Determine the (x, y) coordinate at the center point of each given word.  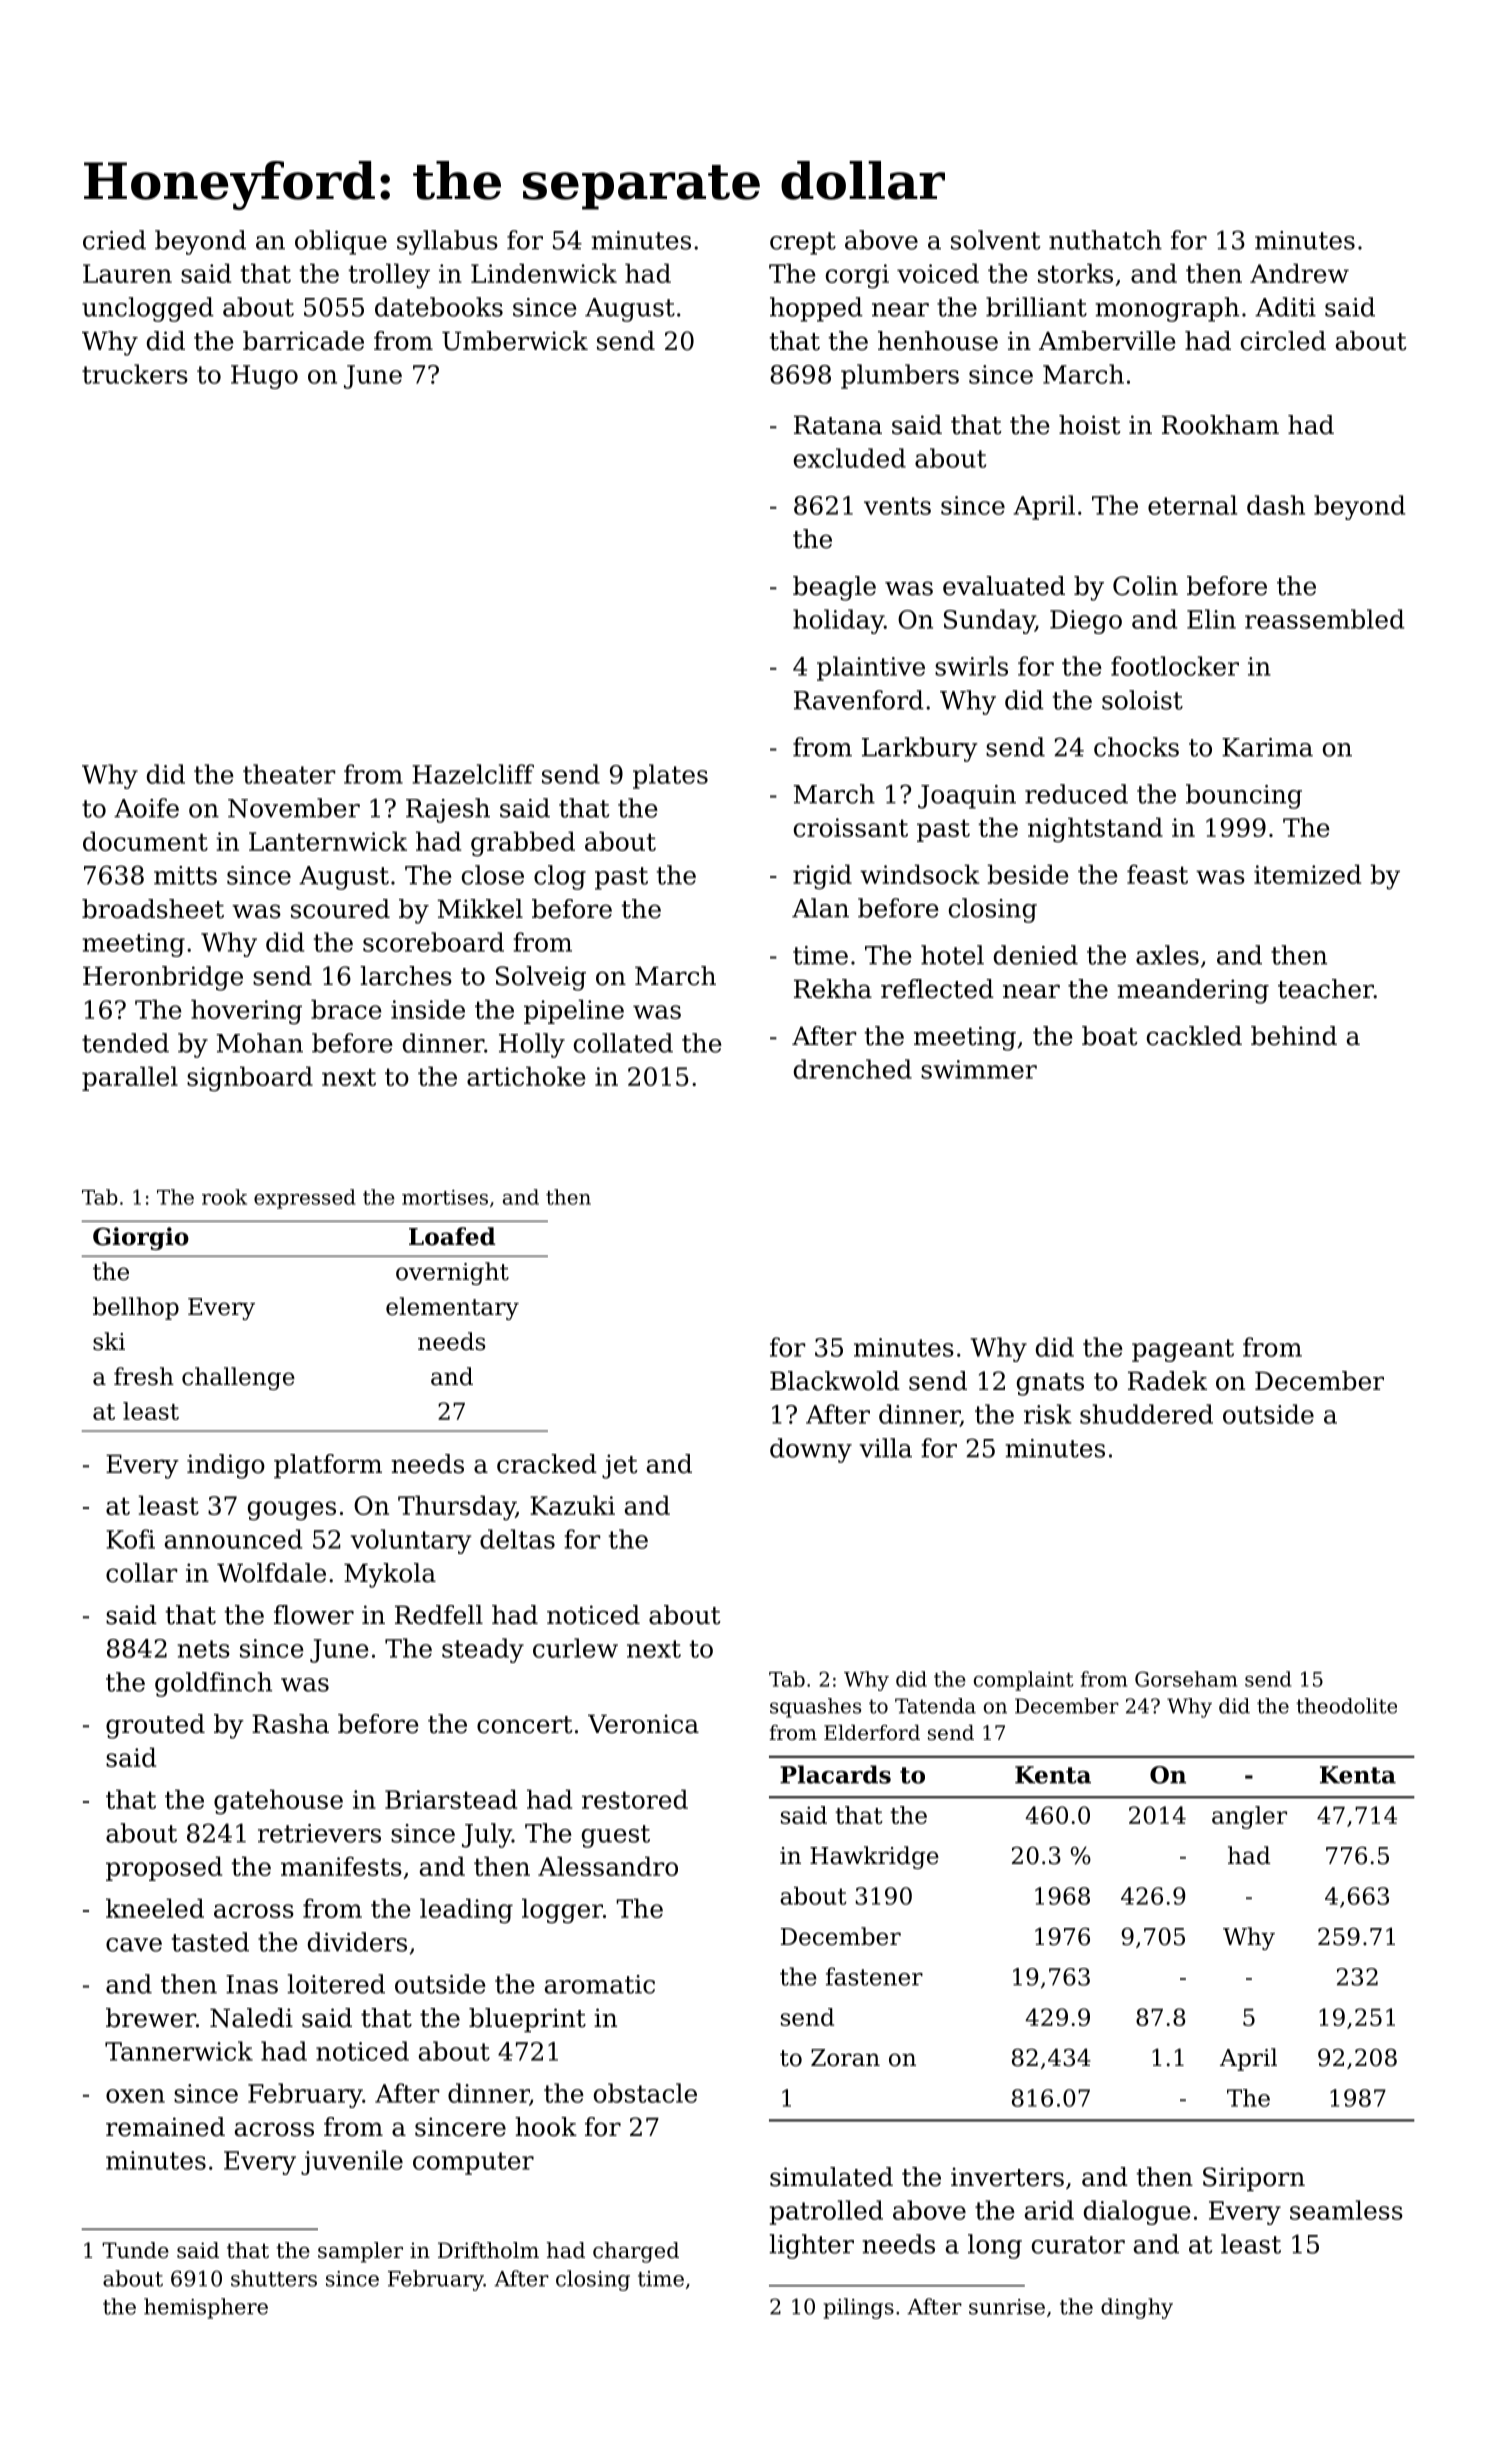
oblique (341, 242)
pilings (858, 2308)
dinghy (1137, 2308)
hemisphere (206, 2308)
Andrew (1299, 273)
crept (803, 243)
